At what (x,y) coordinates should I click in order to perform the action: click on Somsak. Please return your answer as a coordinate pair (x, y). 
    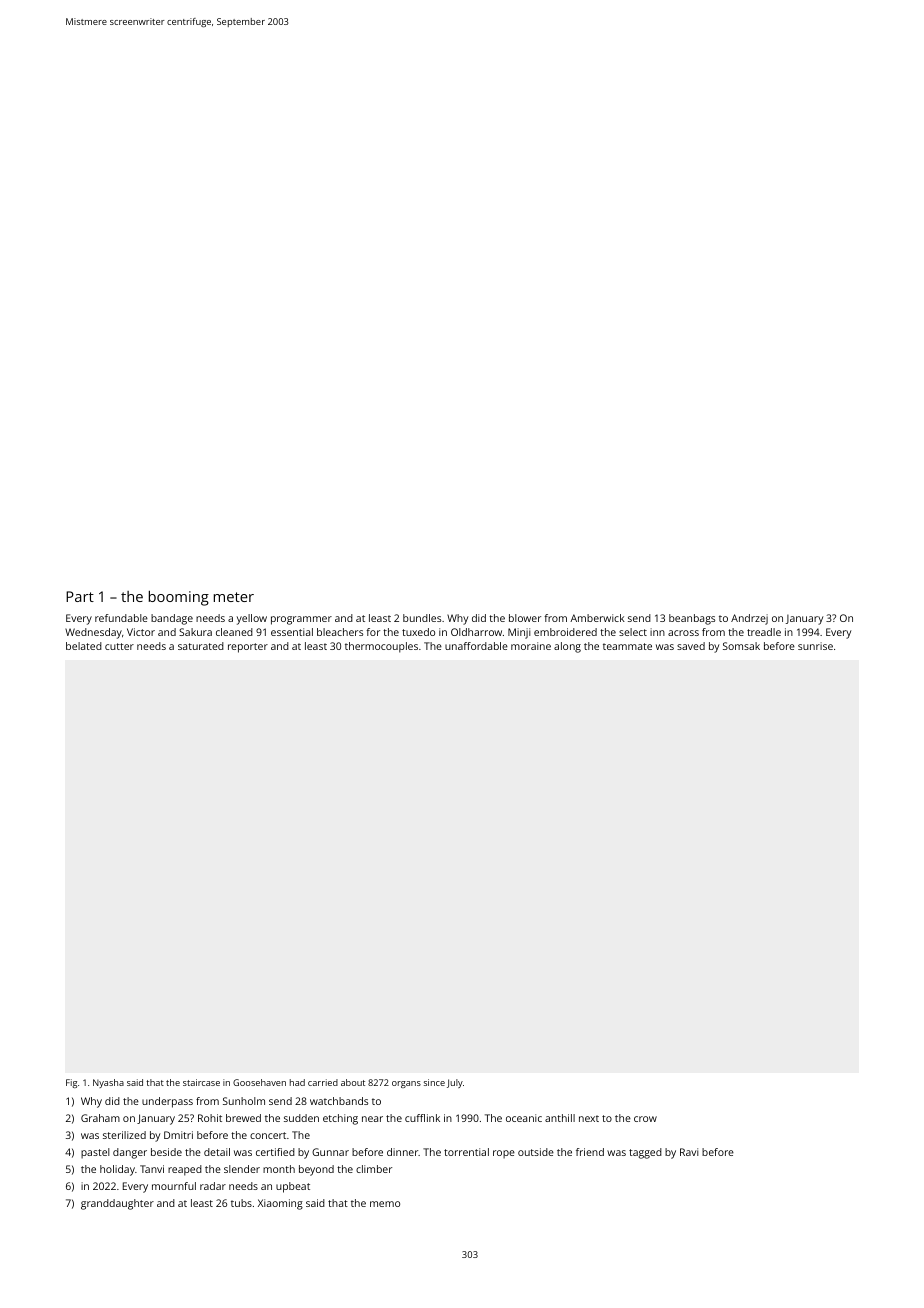
    Looking at the image, I should click on (741, 646).
